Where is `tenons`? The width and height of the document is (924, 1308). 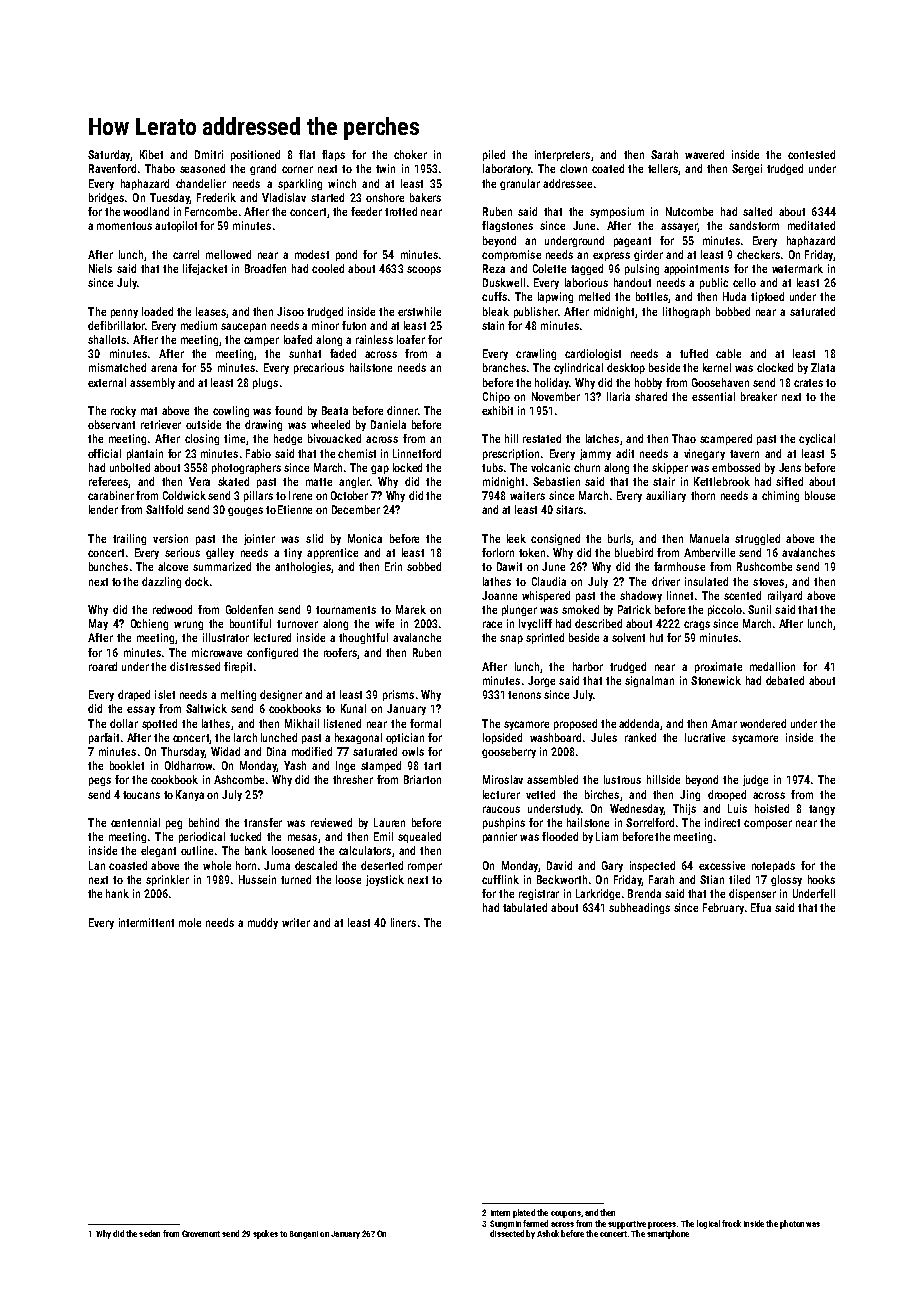 tenons is located at coordinates (524, 695).
